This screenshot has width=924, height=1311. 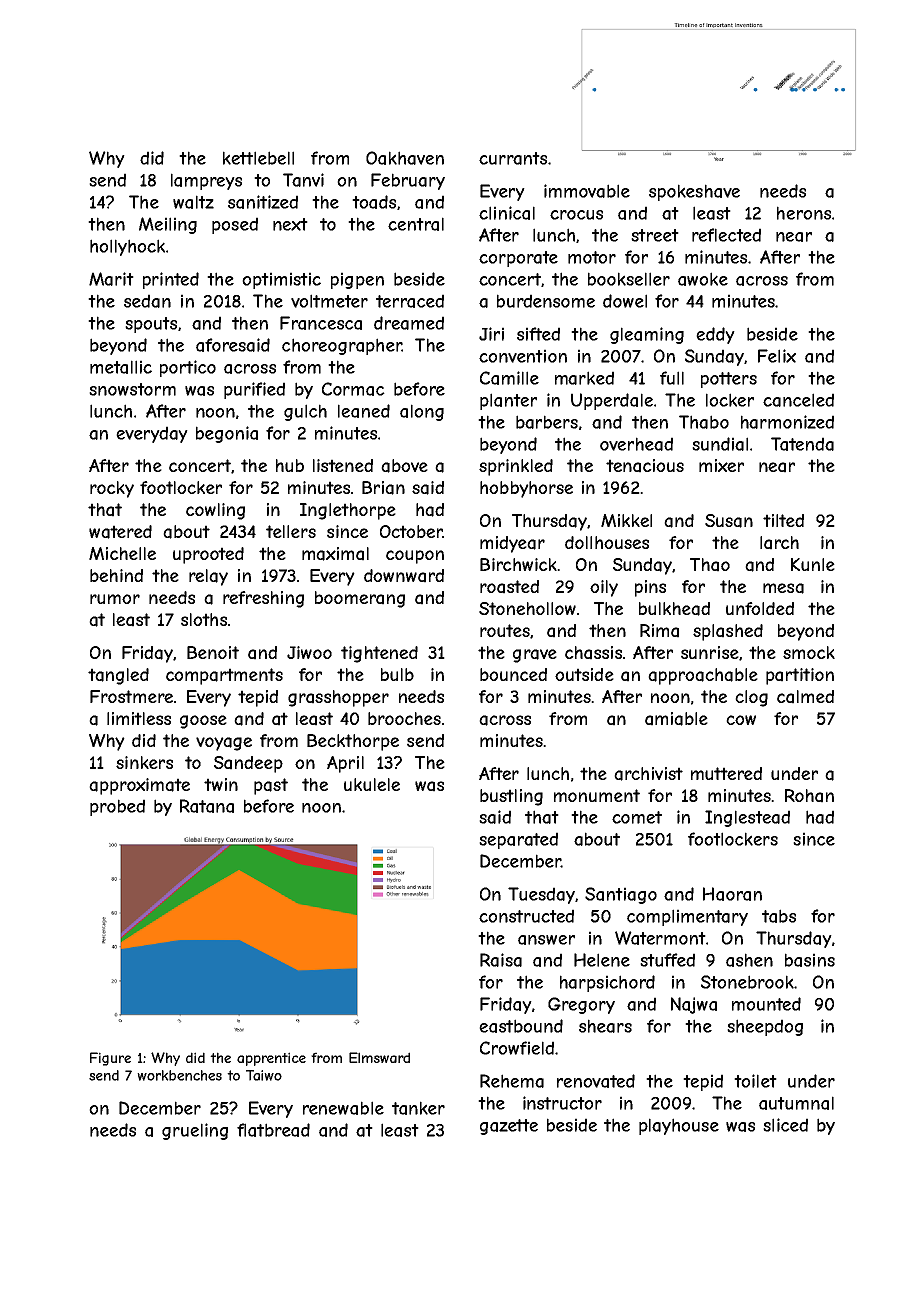 I want to click on Birchwick, so click(x=518, y=564).
